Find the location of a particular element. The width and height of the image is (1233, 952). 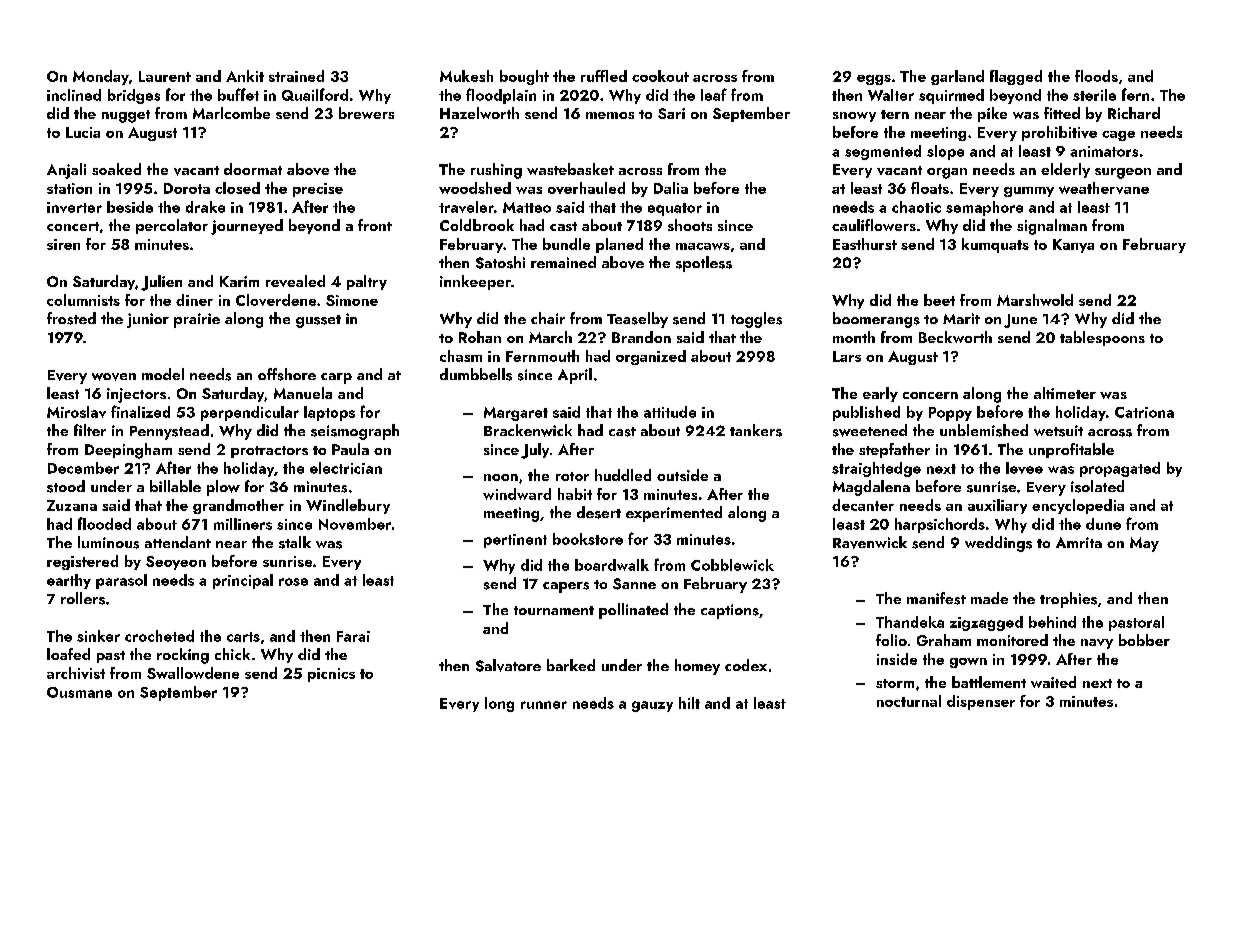

gauzy is located at coordinates (652, 706).
